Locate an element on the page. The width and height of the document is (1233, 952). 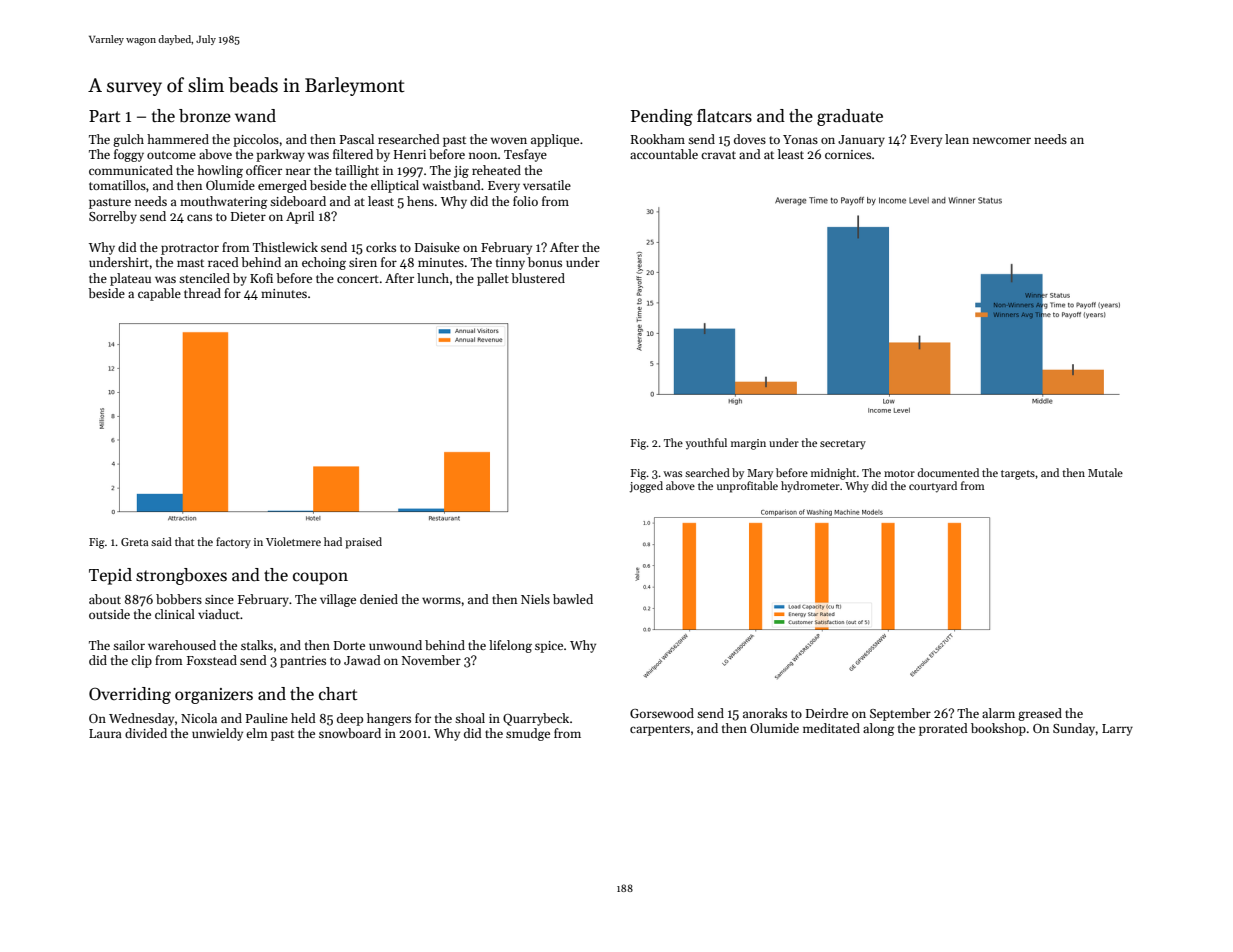
Pending is located at coordinates (662, 117).
